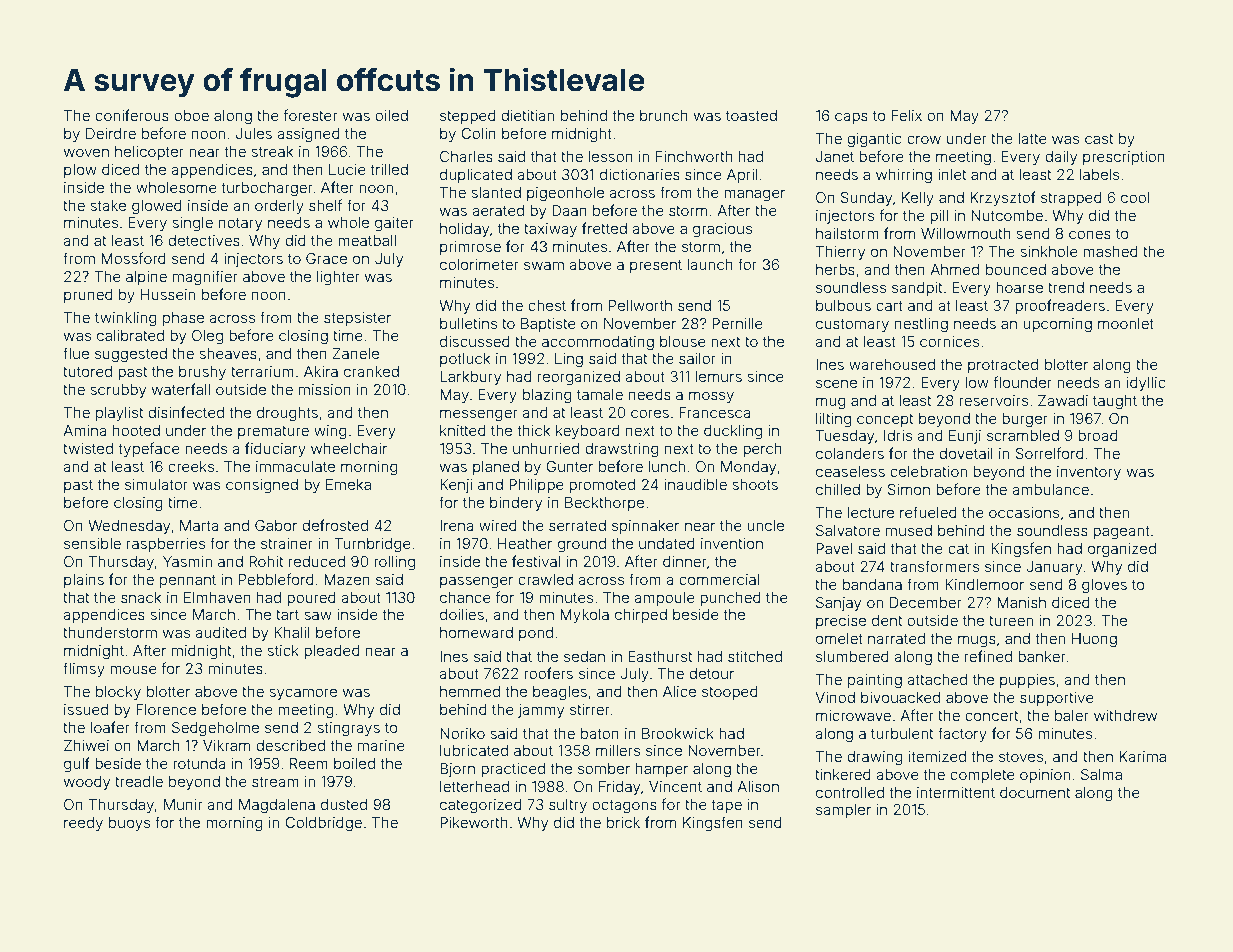 The width and height of the screenshot is (1233, 952). I want to click on described, so click(290, 745).
